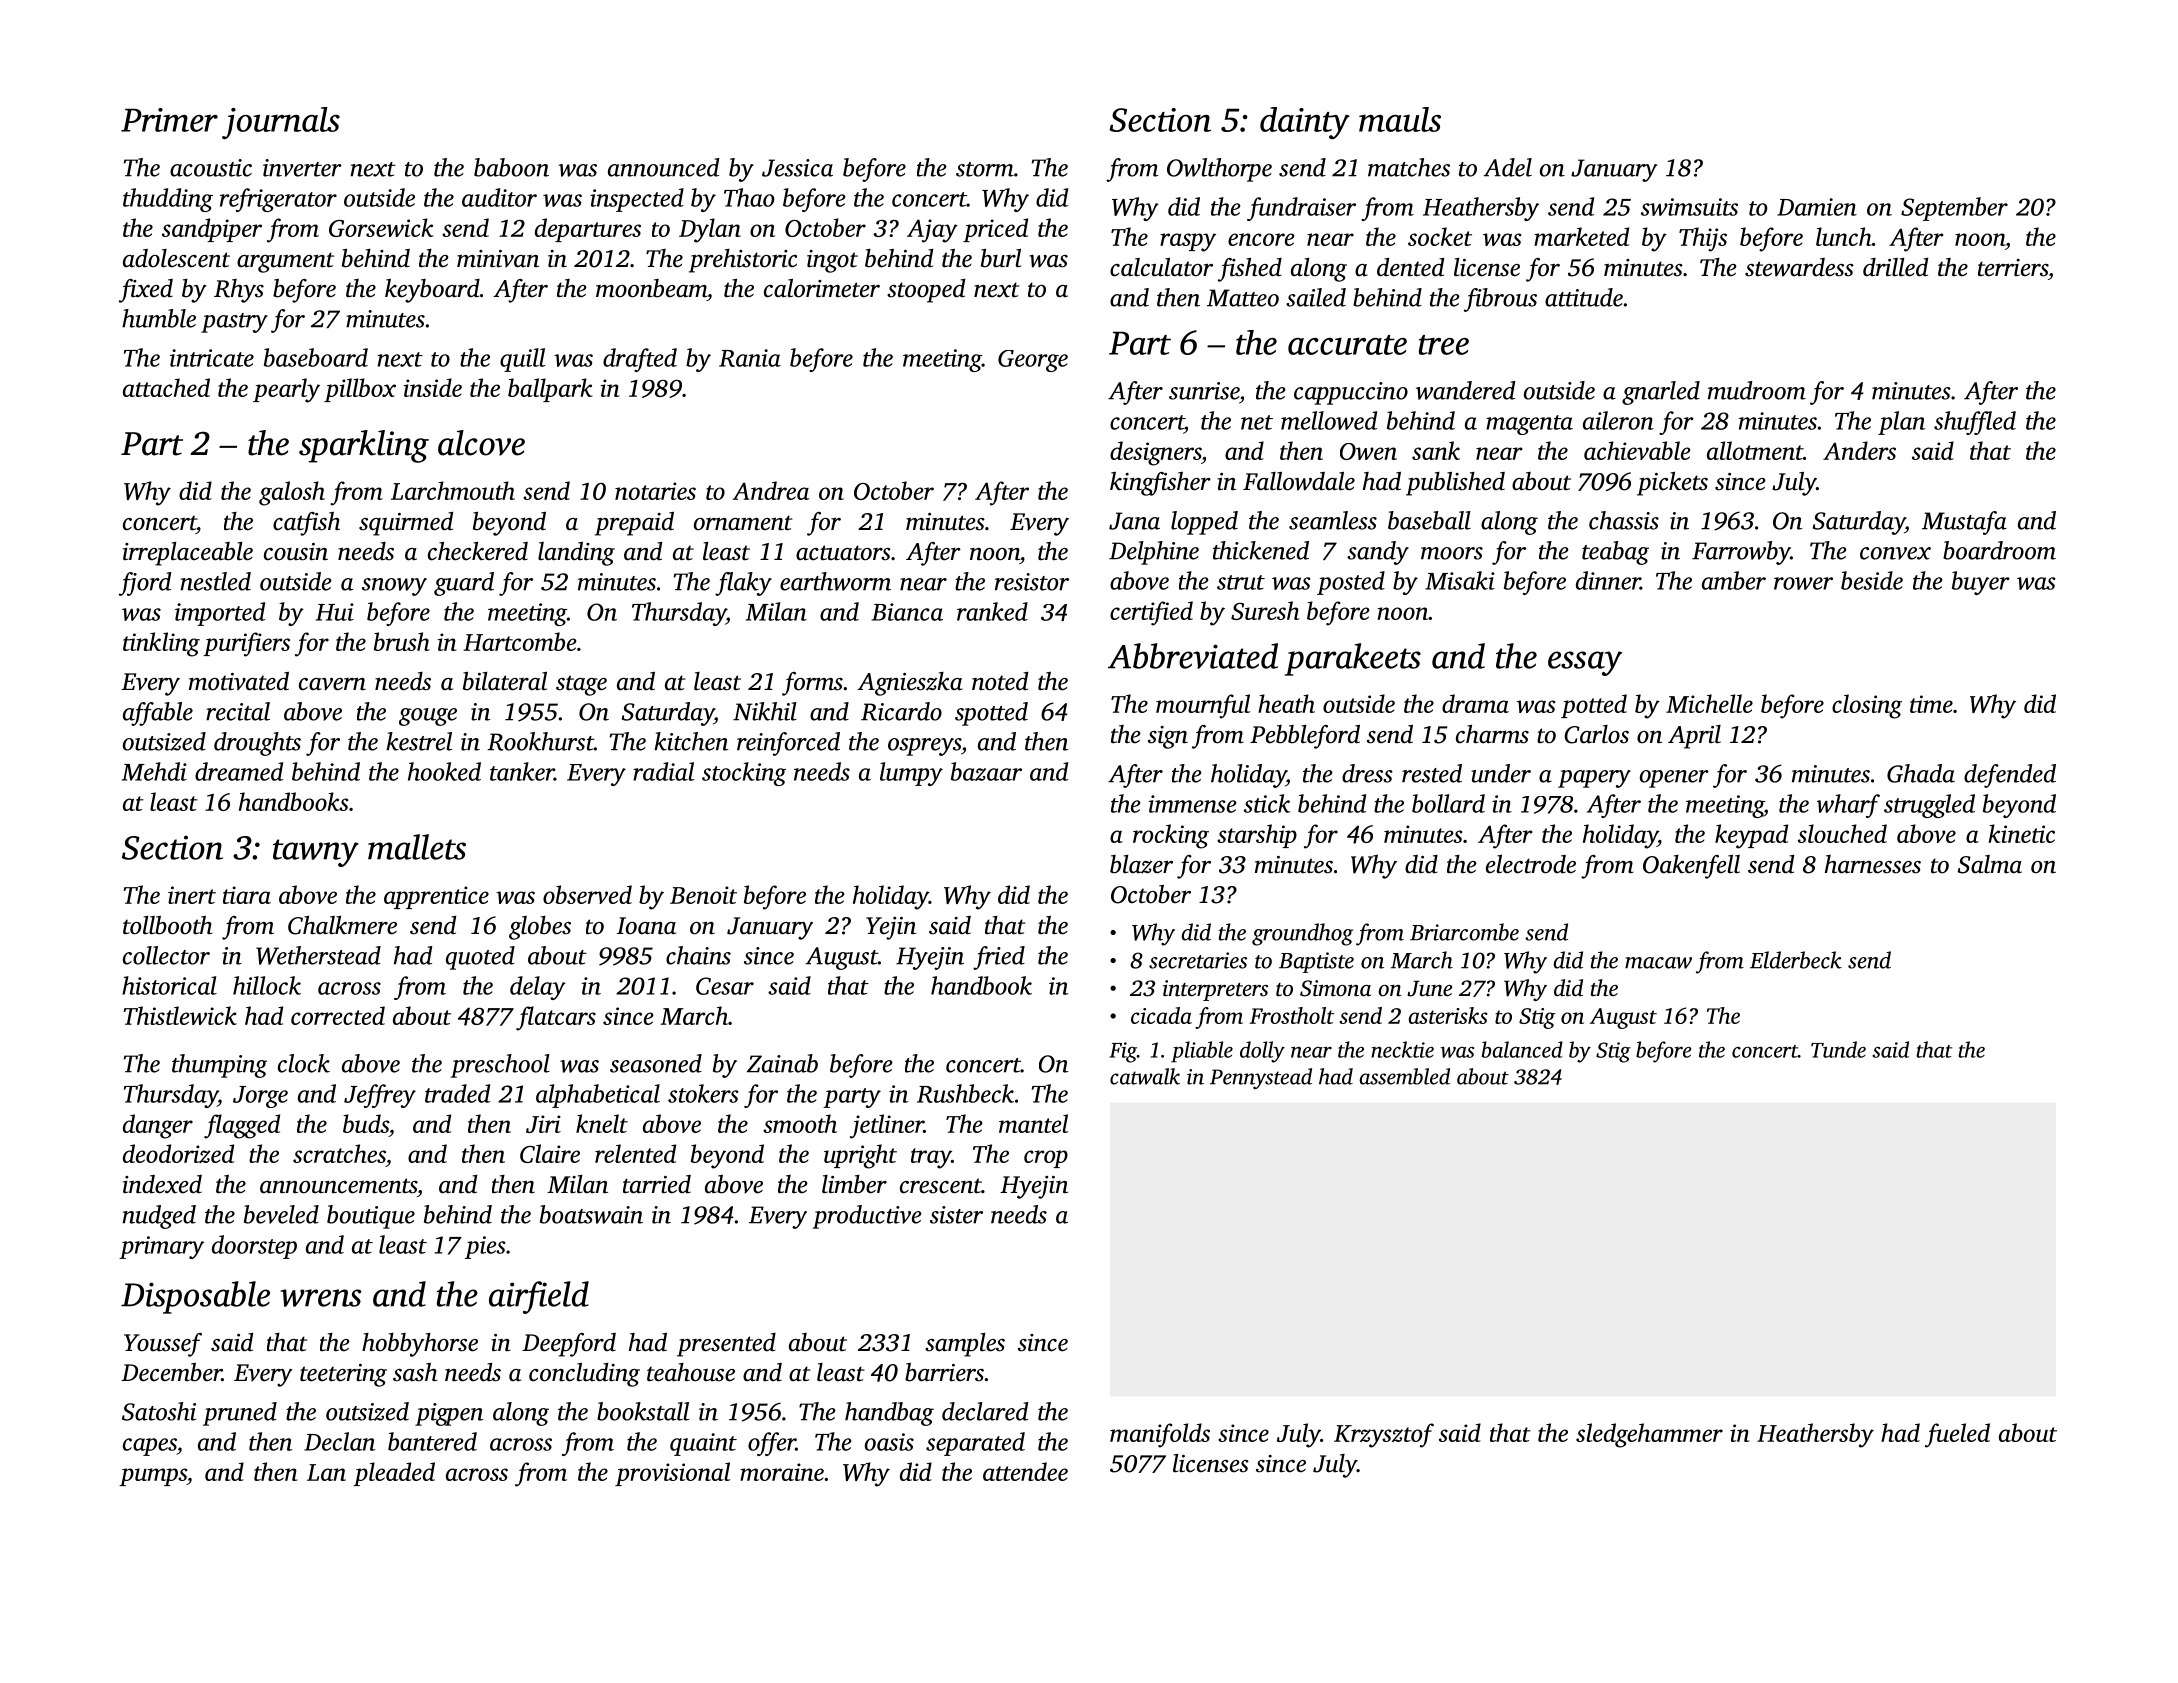 The image size is (2178, 1683). What do you see at coordinates (1975, 423) in the page?
I see `shuffled` at bounding box center [1975, 423].
